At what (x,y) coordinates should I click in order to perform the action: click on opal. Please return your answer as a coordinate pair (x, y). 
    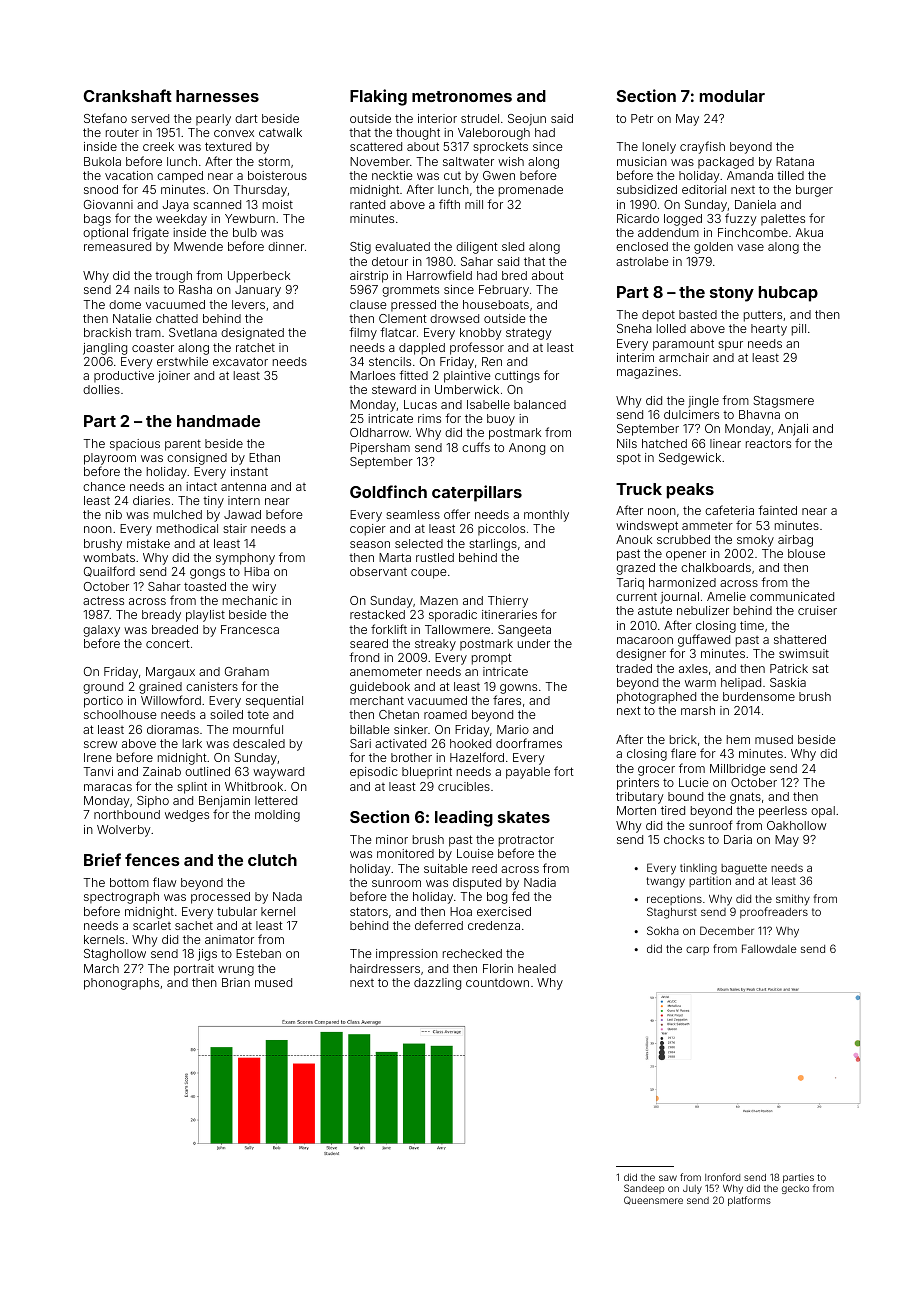
    Looking at the image, I should click on (823, 812).
